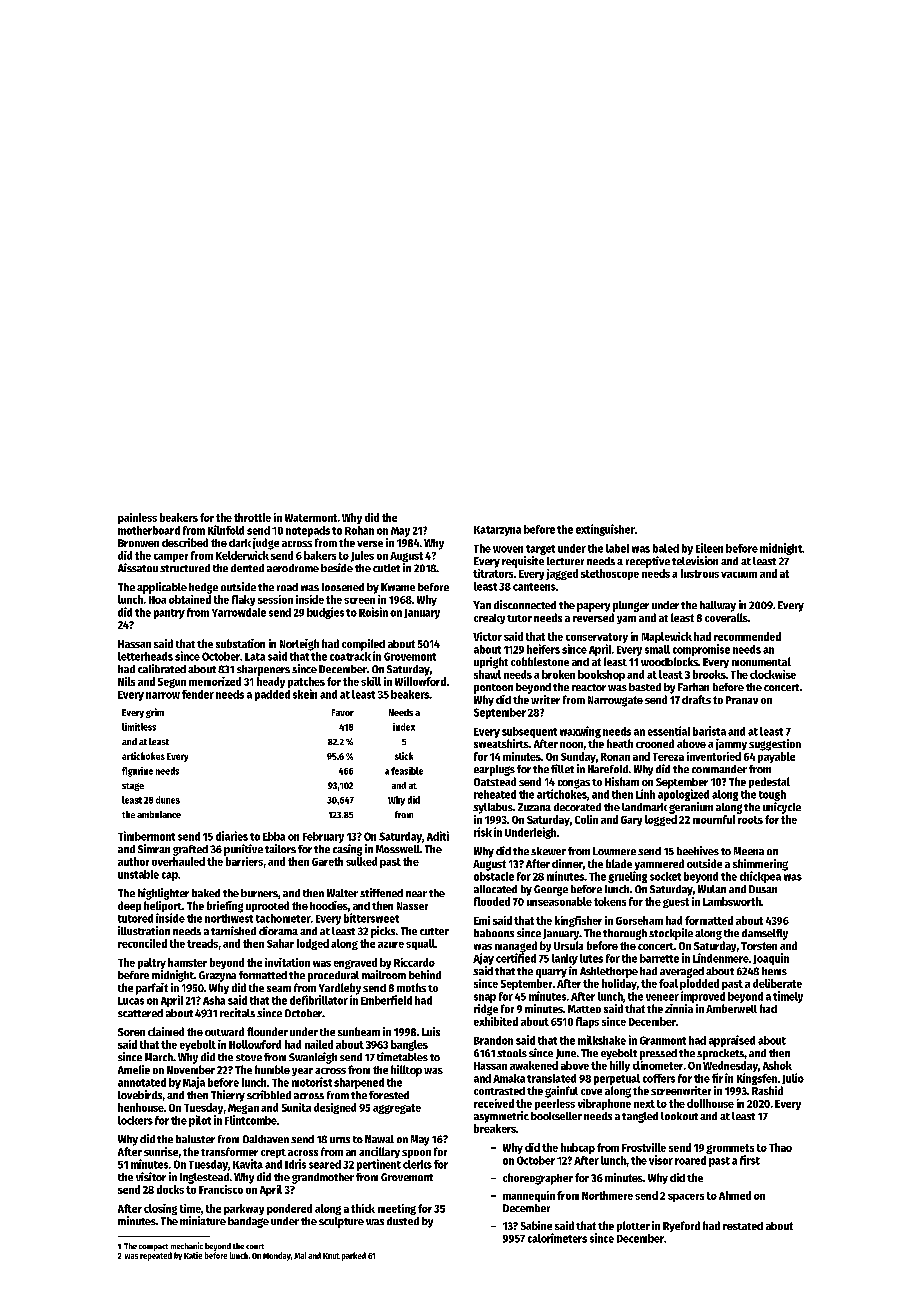 The width and height of the image is (924, 1308). What do you see at coordinates (163, 906) in the image?
I see `heliport` at bounding box center [163, 906].
